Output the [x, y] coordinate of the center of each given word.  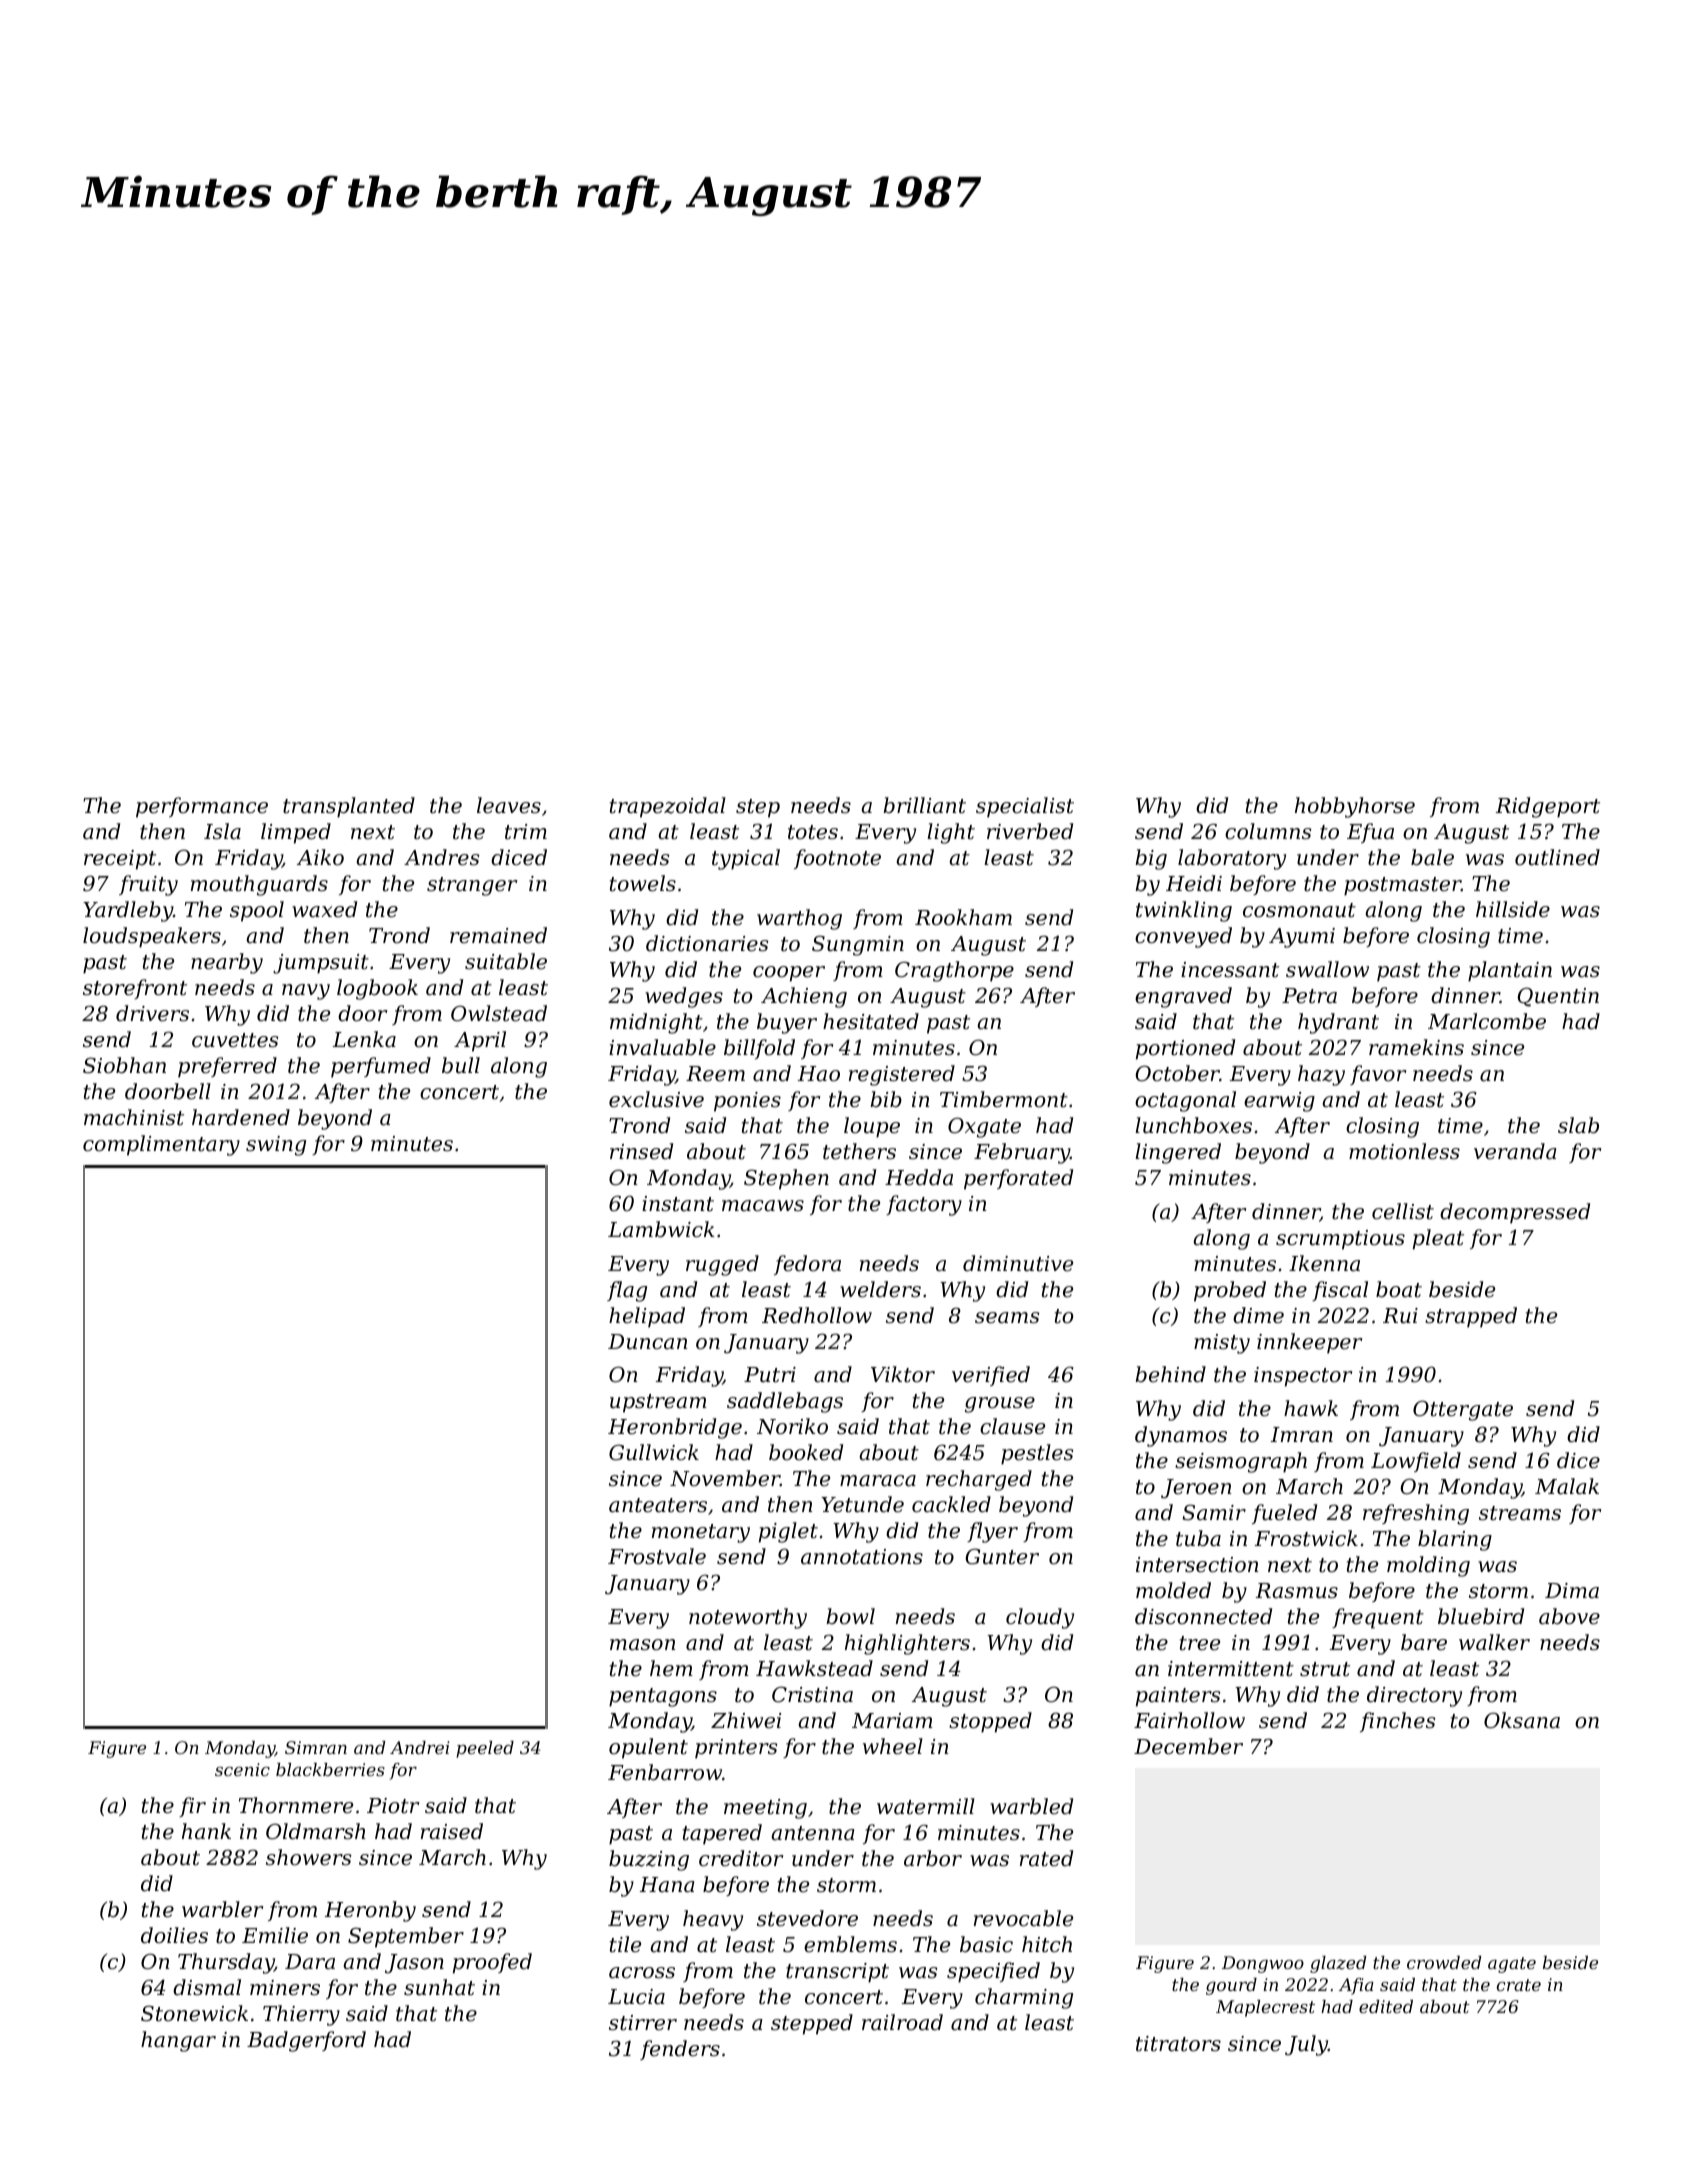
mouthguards [259, 885]
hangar [178, 2041]
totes [813, 832]
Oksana [1522, 1720]
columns [1268, 831]
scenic [242, 1769]
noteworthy [748, 1618]
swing [276, 1146]
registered [902, 1075]
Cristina [812, 1694]
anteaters [658, 1505]
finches [1398, 1722]
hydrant [1338, 1023]
